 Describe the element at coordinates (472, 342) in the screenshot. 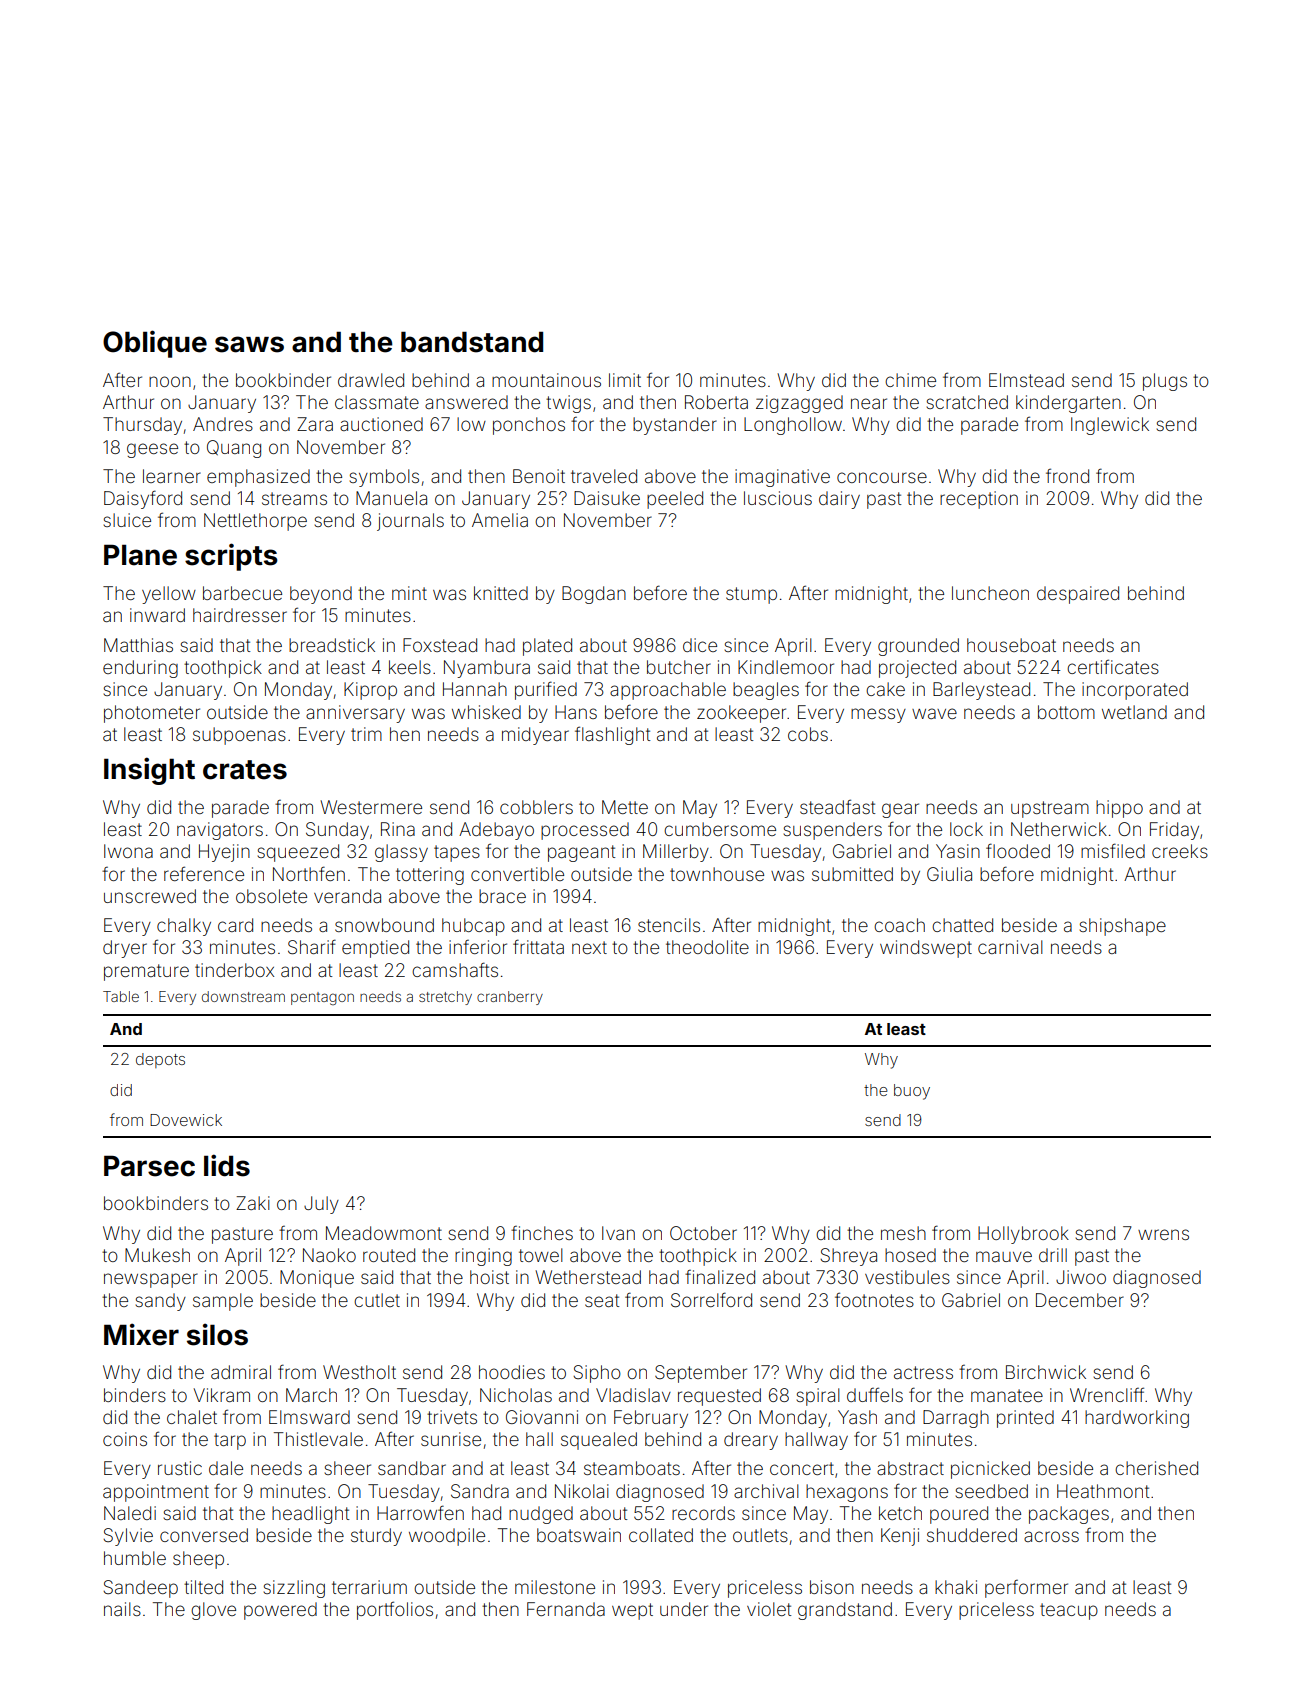

I see `bandstand` at that location.
